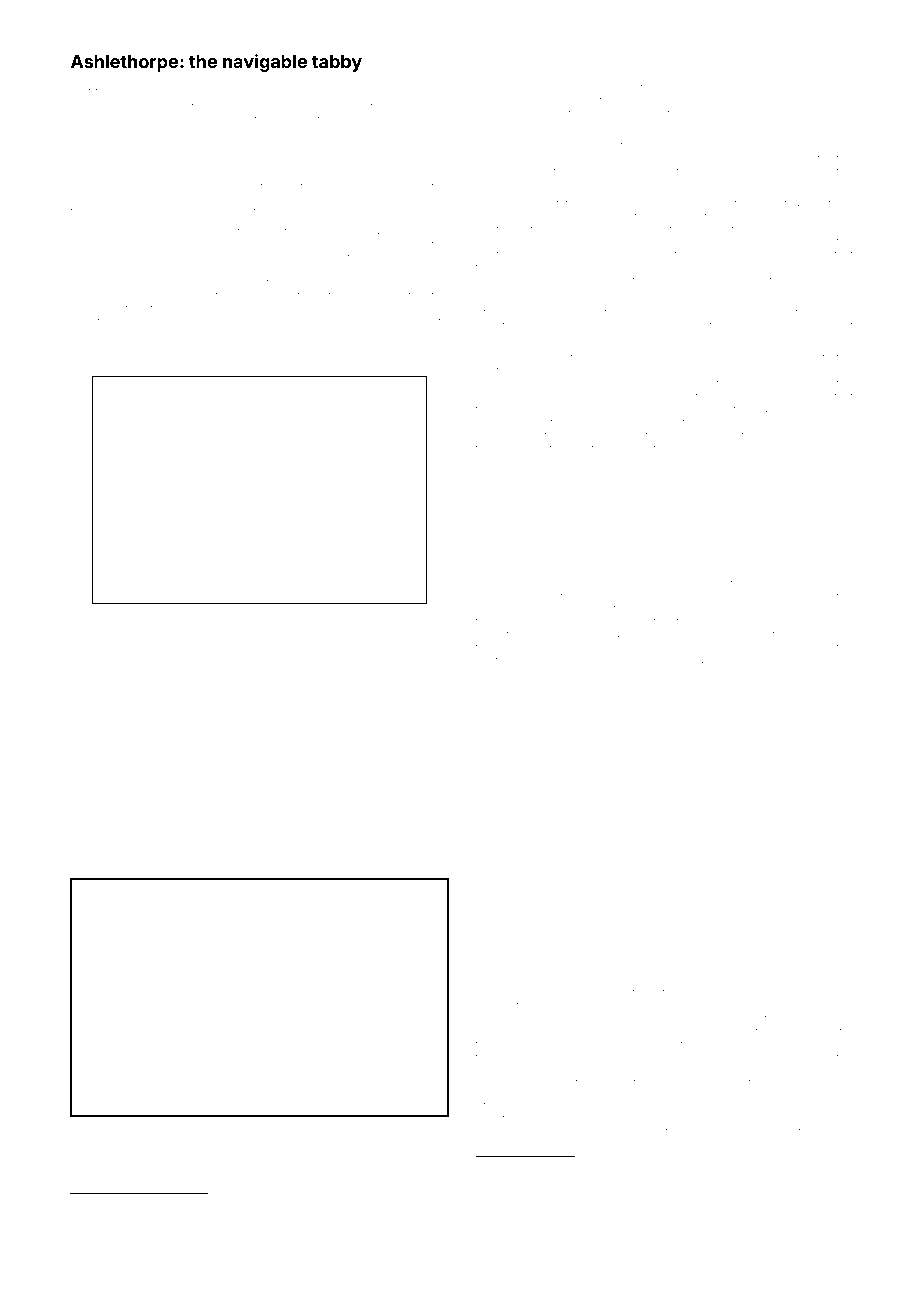 Image resolution: width=924 pixels, height=1308 pixels. What do you see at coordinates (611, 171) in the screenshot?
I see `Tapiwa` at bounding box center [611, 171].
